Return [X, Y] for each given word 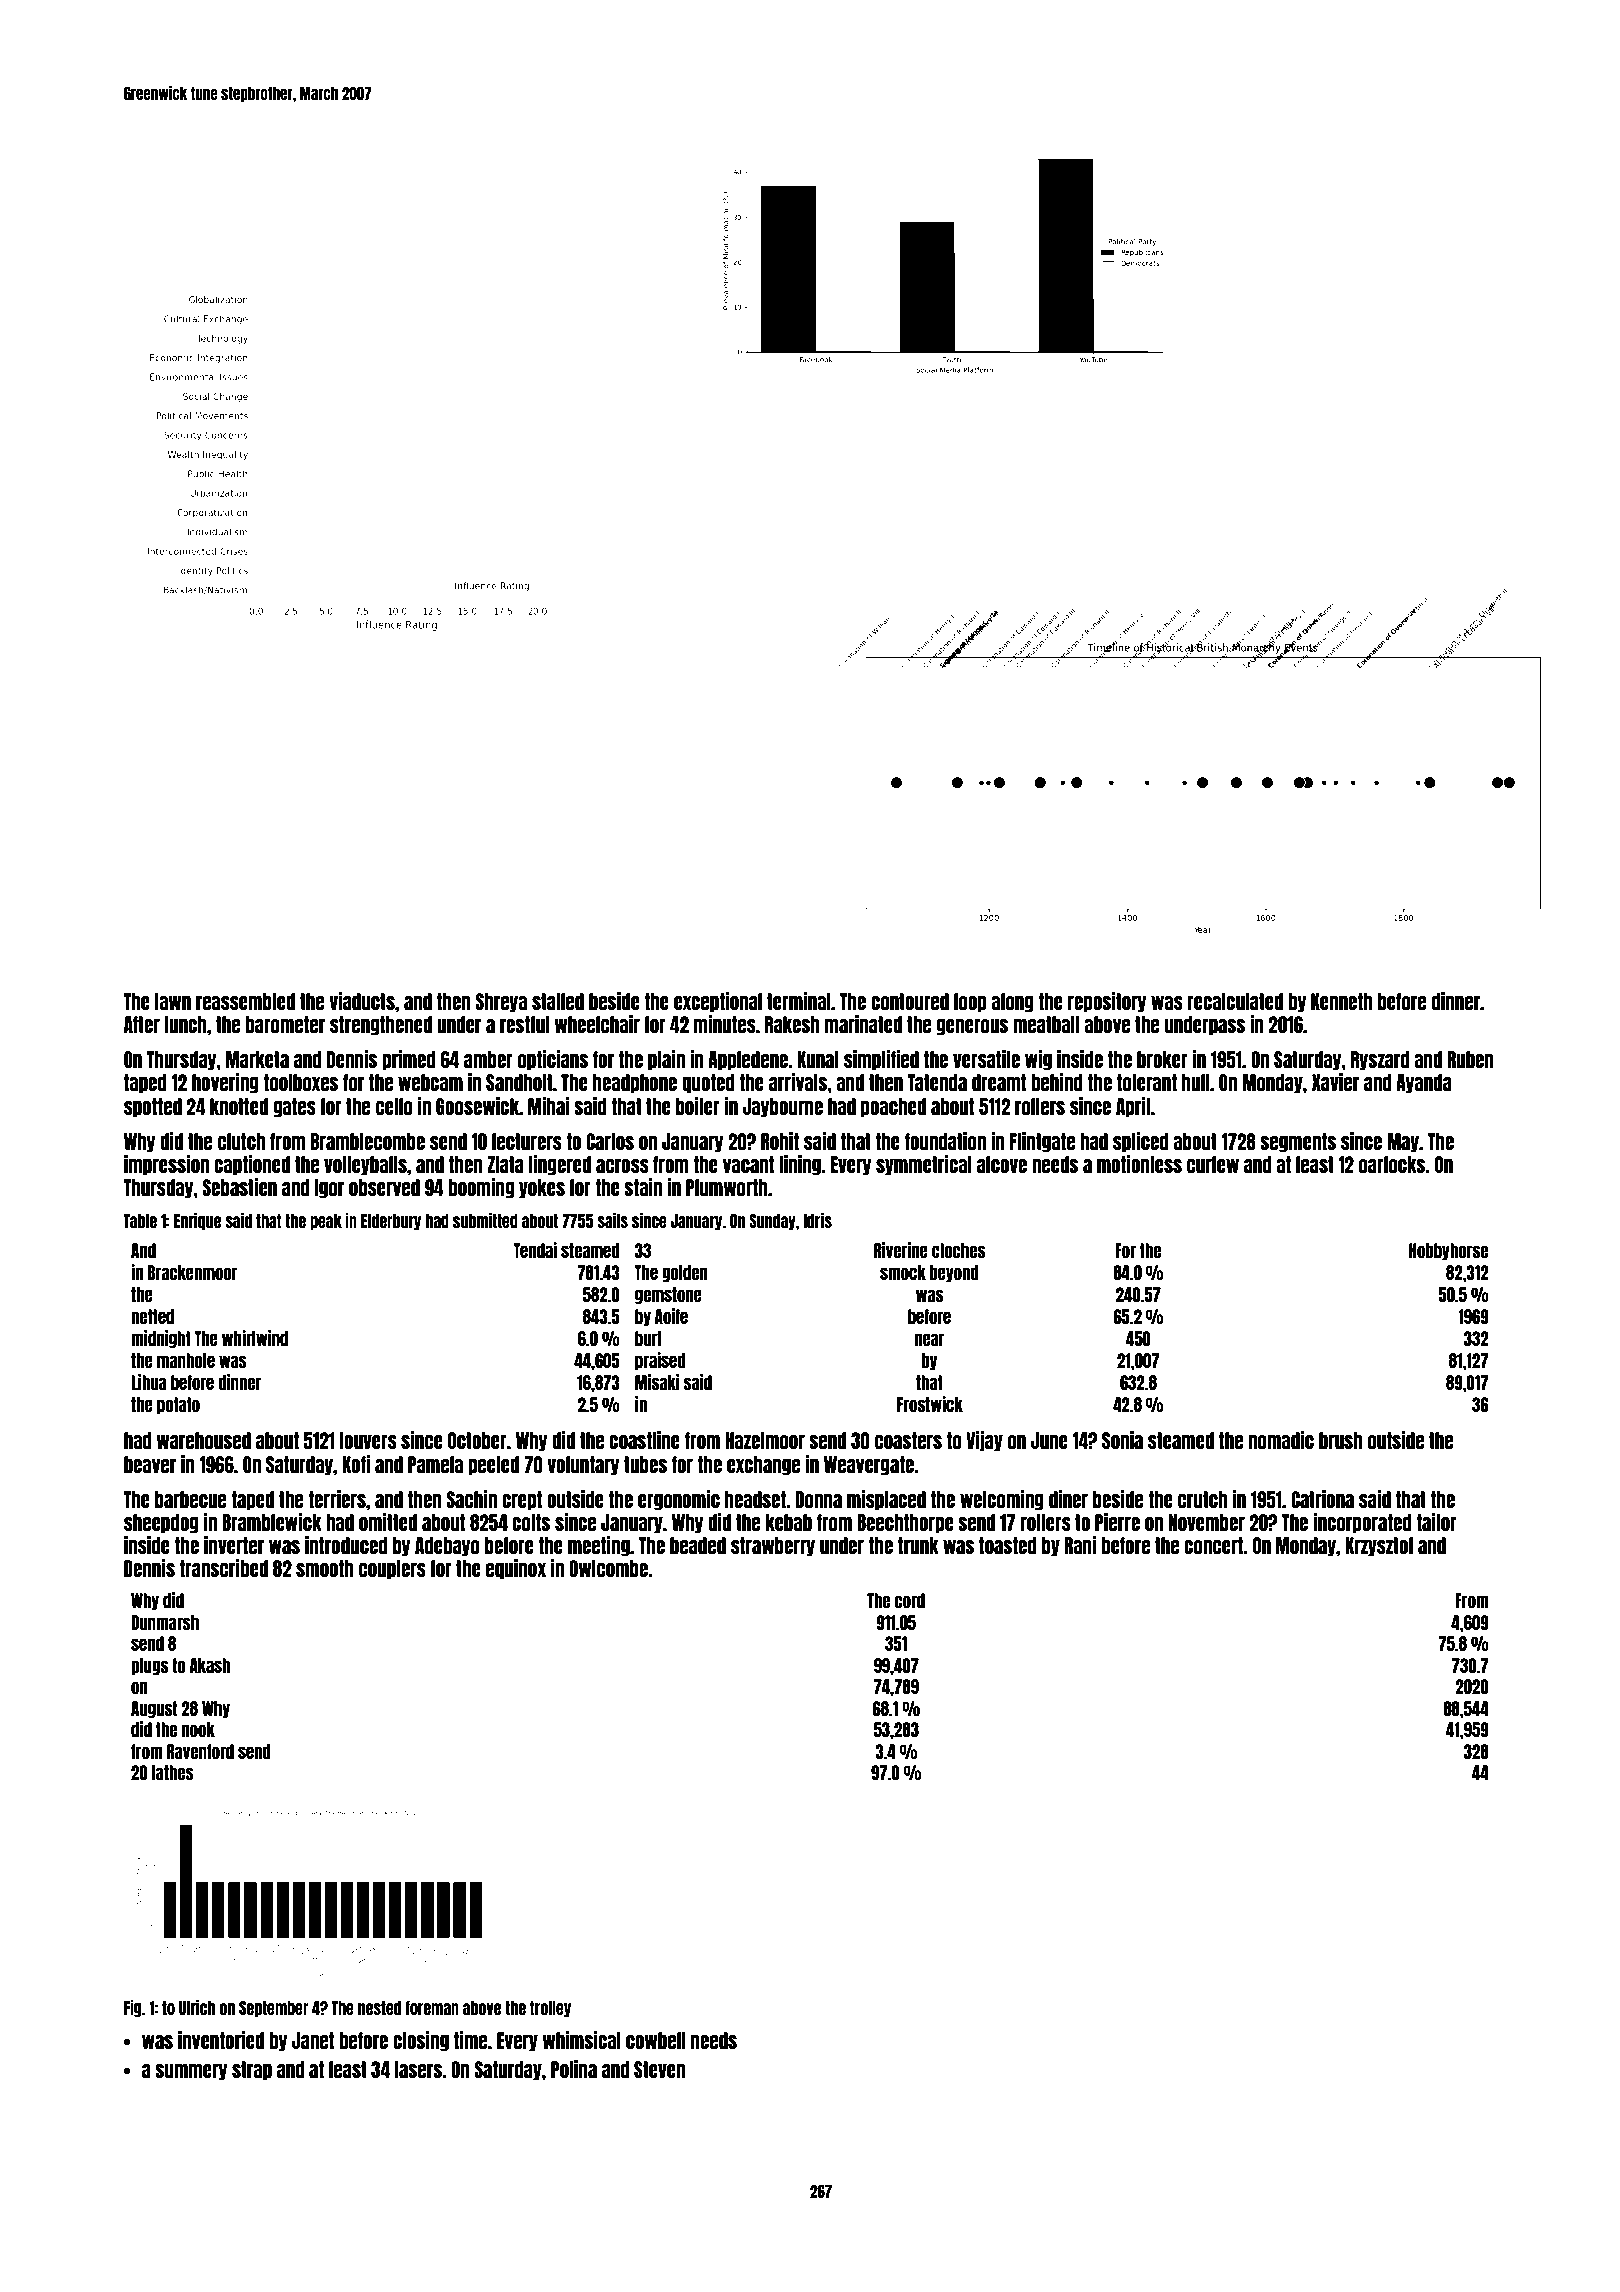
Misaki [657, 1382]
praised [660, 1361]
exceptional [718, 1002]
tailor [1436, 1522]
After [142, 1024]
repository [1107, 1002]
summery [191, 2072]
